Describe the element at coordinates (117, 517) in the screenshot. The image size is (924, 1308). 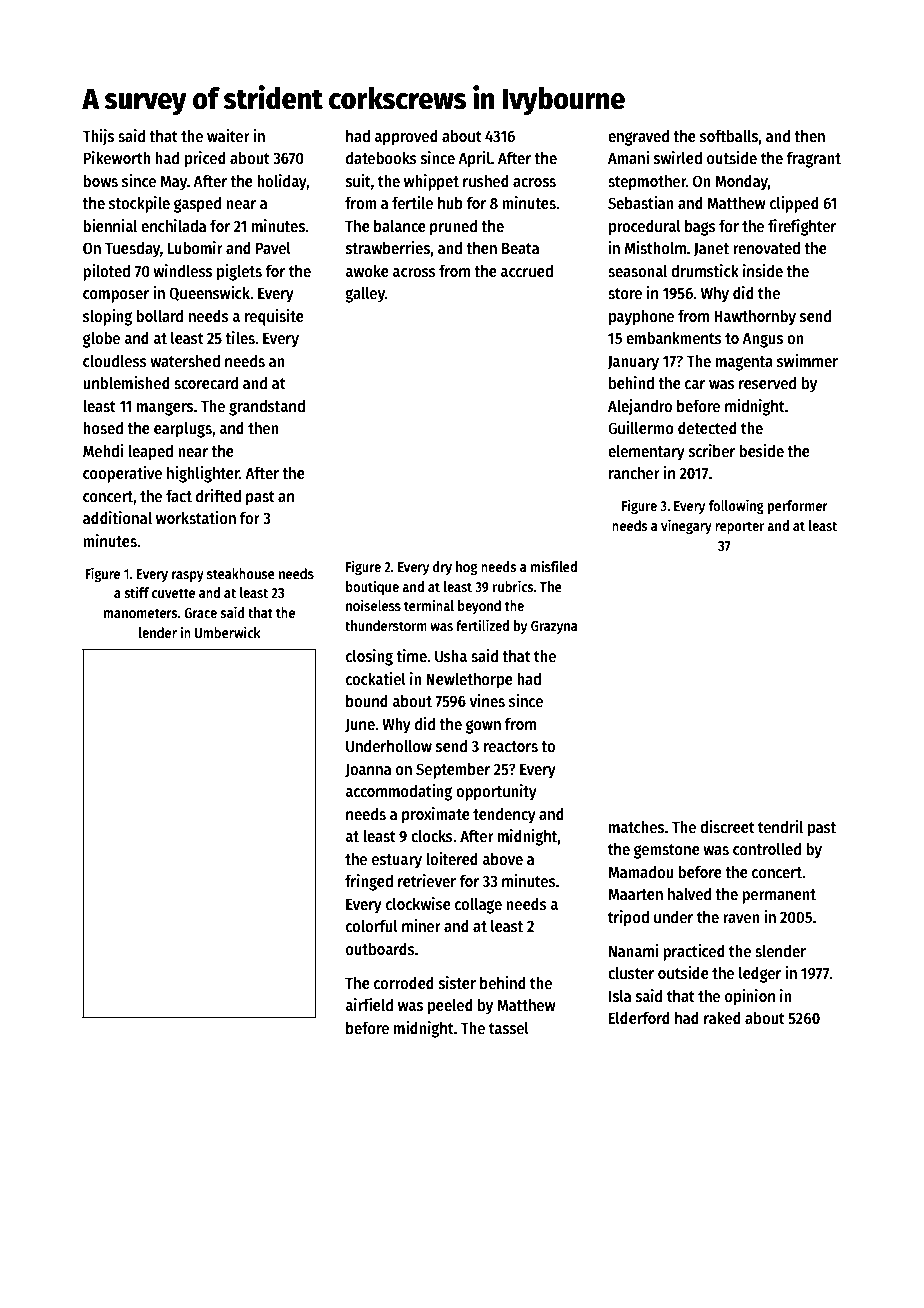
I see `additional` at that location.
